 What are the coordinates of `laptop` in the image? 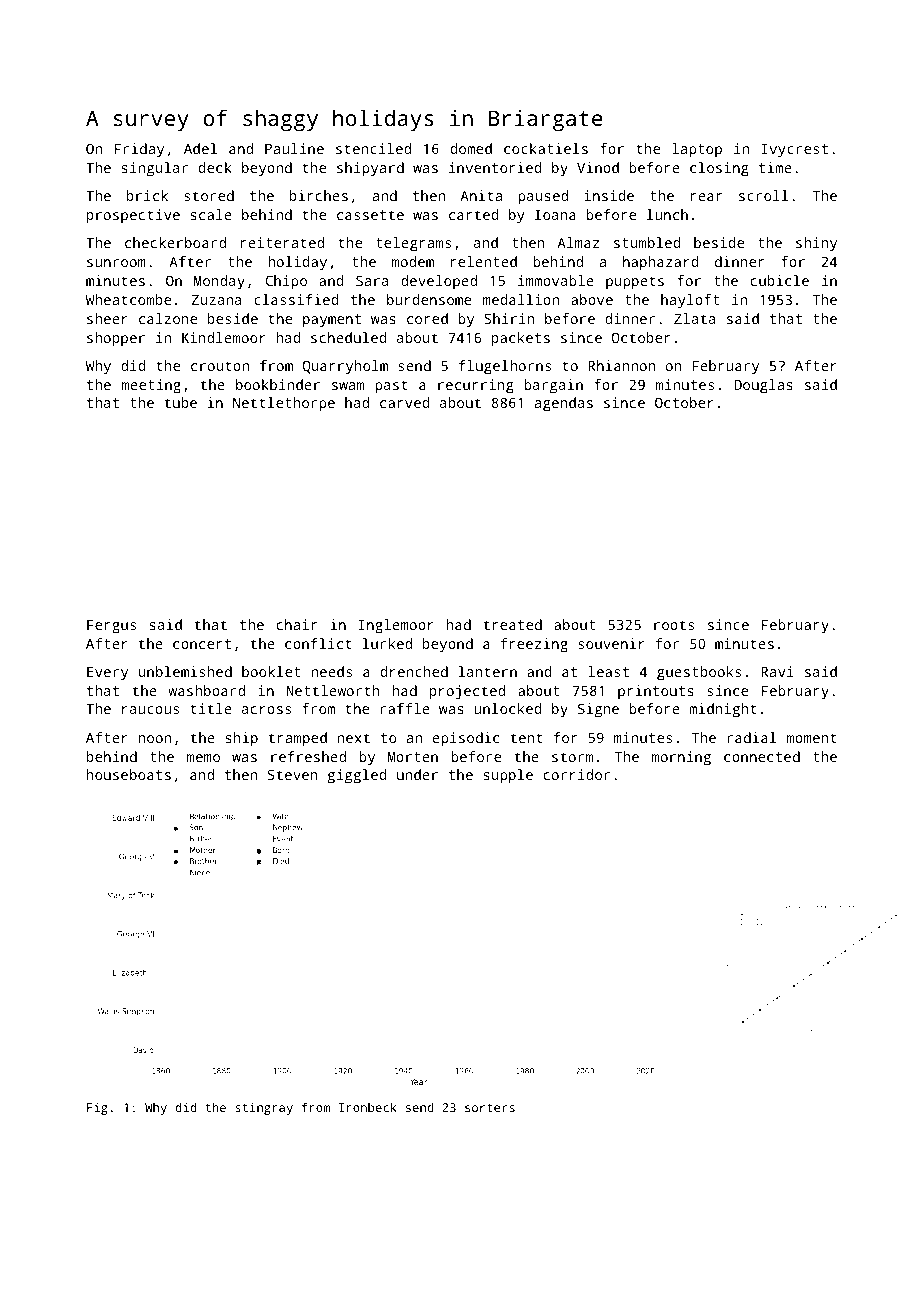 It's located at (697, 150).
